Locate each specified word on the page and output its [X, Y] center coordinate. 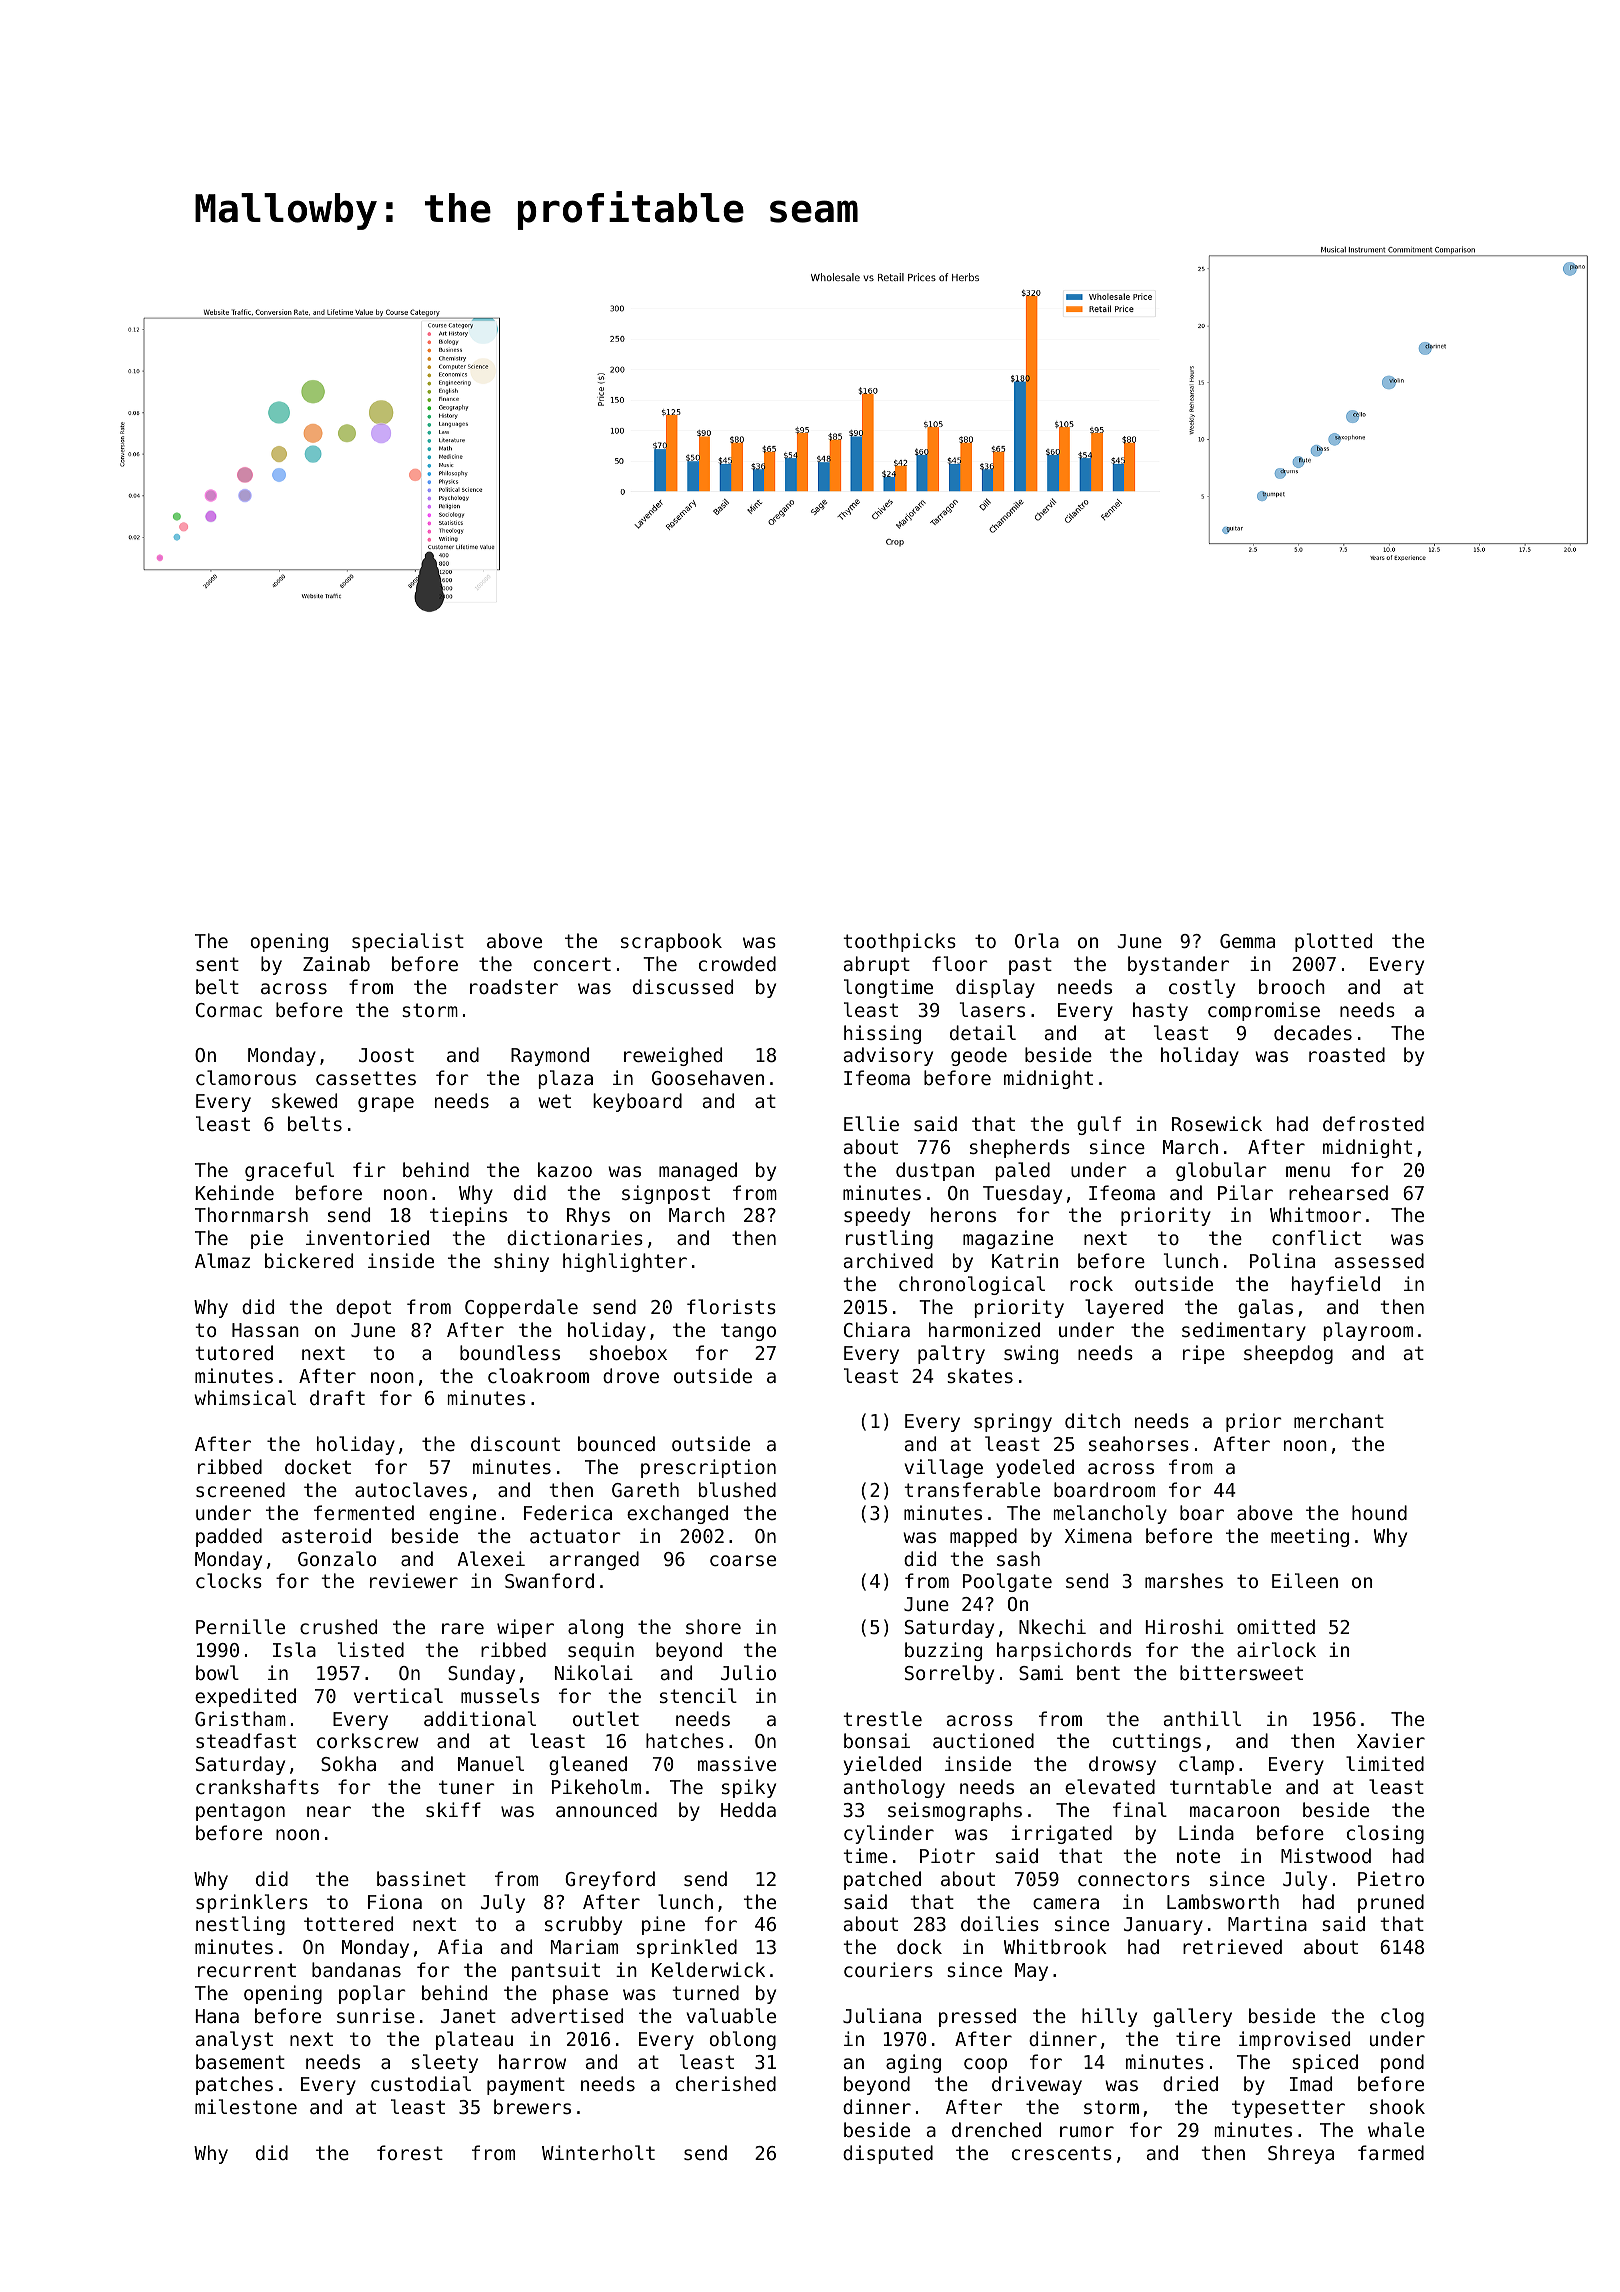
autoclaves [411, 1489]
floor [960, 963]
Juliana [882, 2015]
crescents [1062, 2153]
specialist [408, 942]
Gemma [1247, 941]
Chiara [877, 1329]
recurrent [247, 1970]
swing [1031, 1354]
